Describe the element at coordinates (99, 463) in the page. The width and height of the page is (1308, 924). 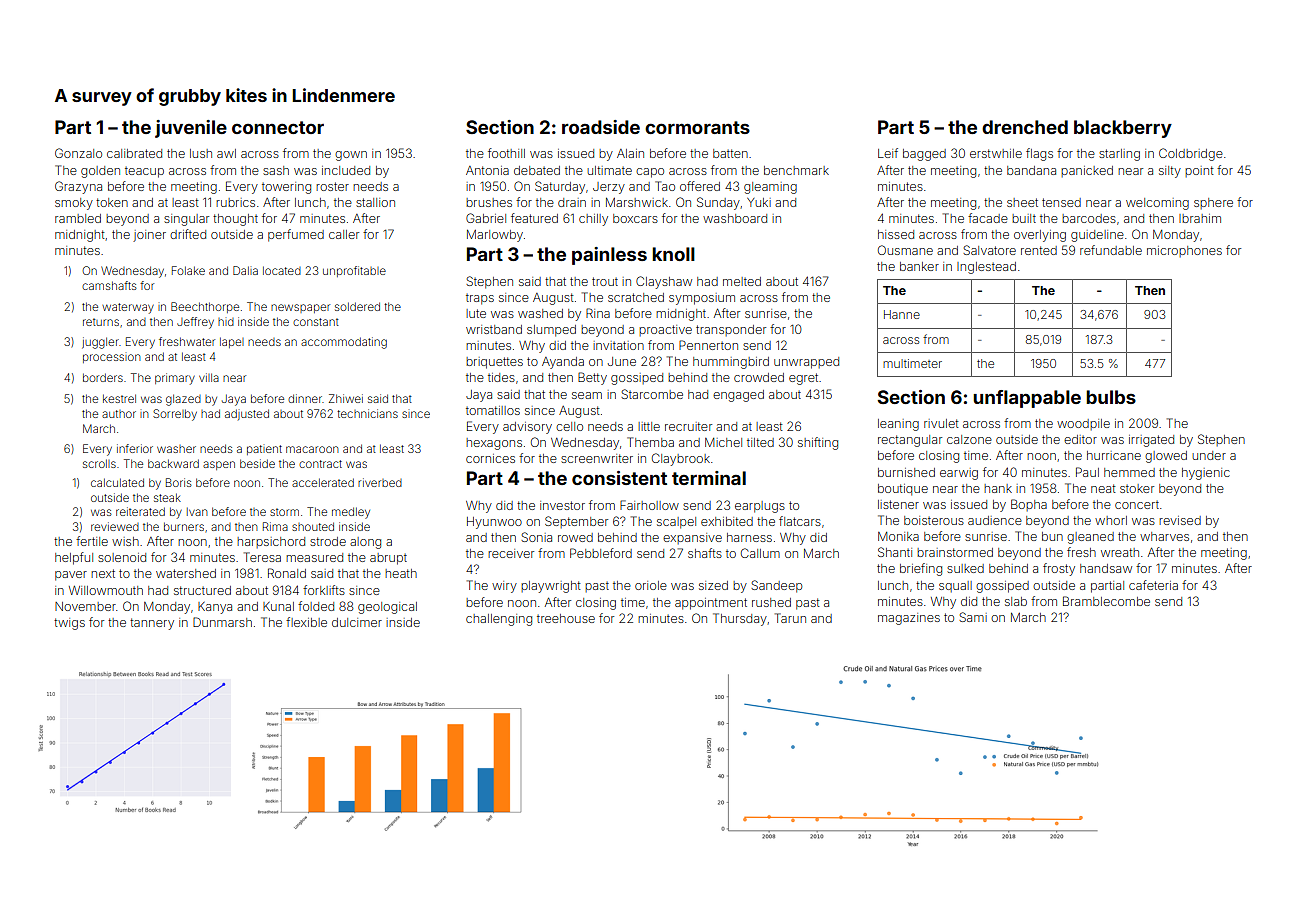
I see `scrolls` at that location.
